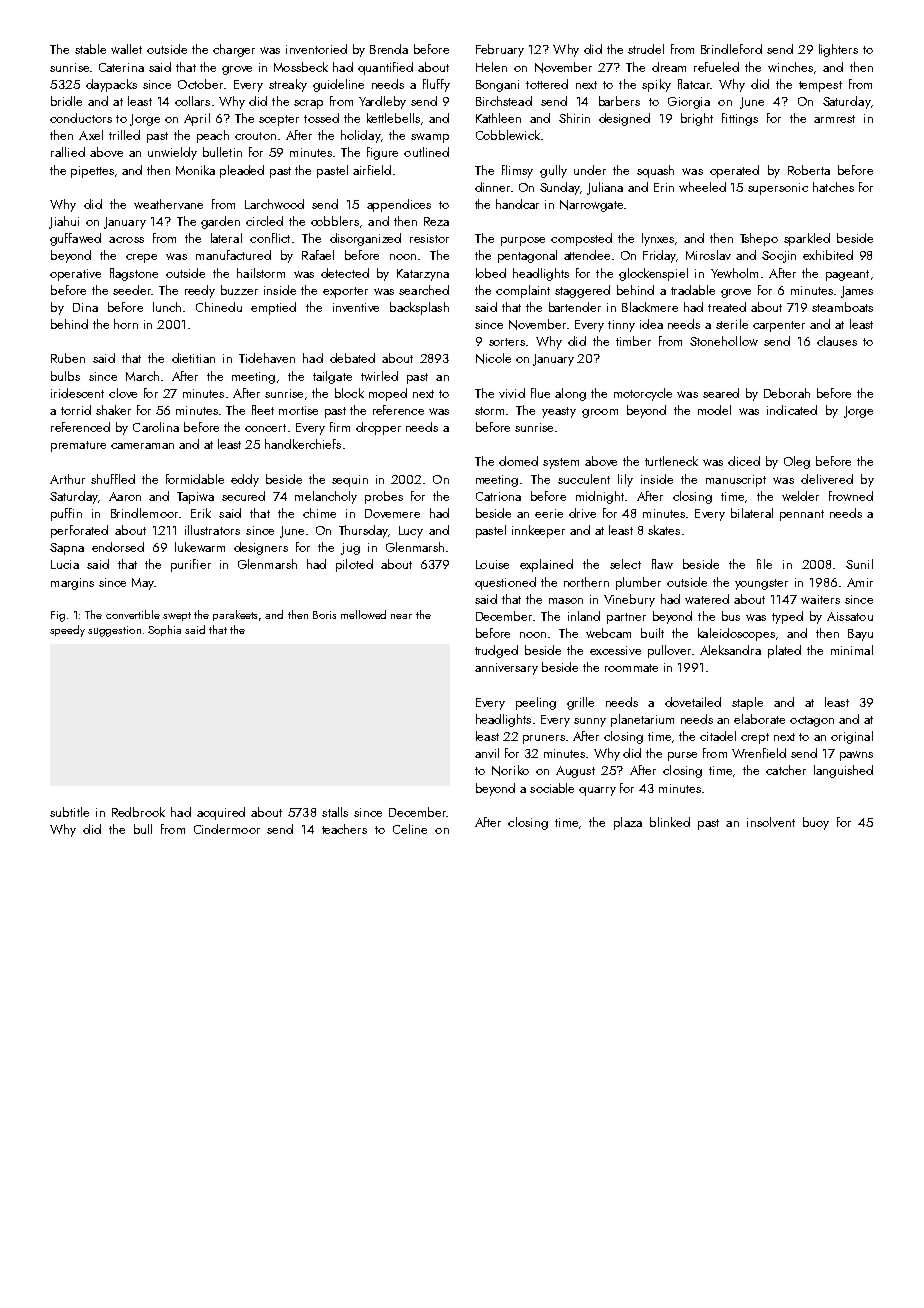 The image size is (924, 1308). Describe the element at coordinates (164, 630) in the screenshot. I see `Sophia` at that location.
